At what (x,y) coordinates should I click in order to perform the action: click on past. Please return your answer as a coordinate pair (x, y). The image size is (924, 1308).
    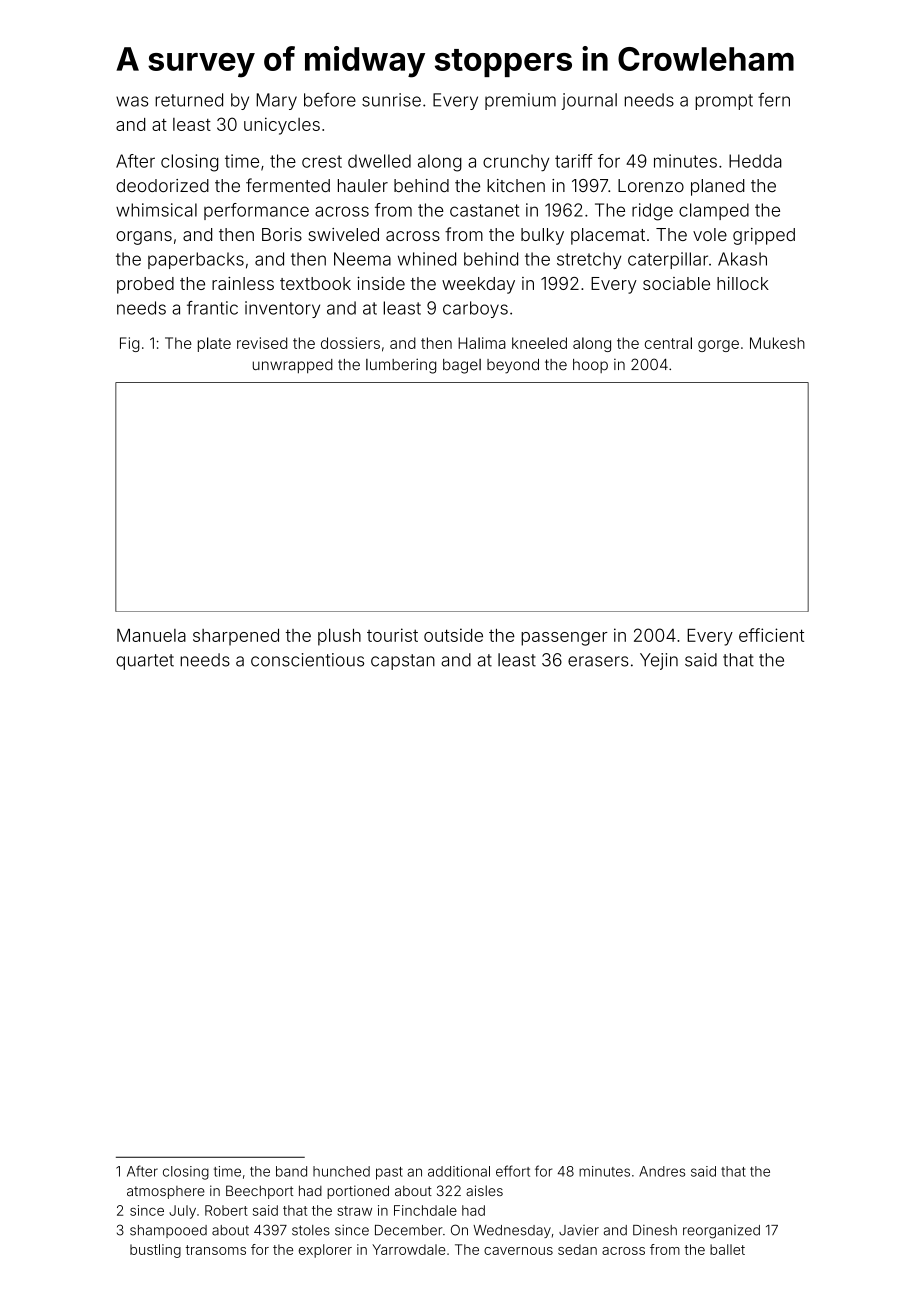
    Looking at the image, I should click on (389, 1173).
